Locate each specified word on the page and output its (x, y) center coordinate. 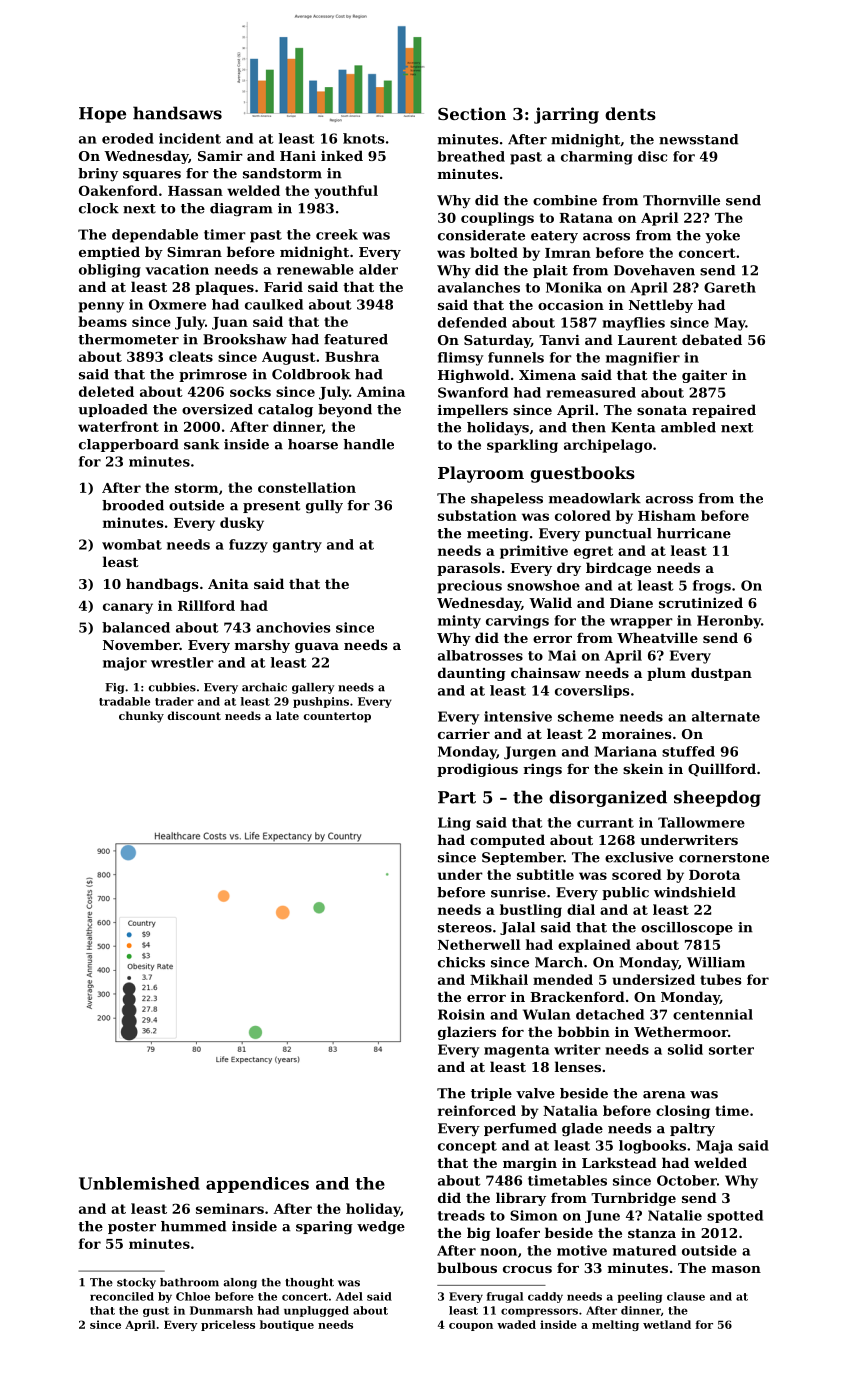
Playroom (481, 474)
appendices (257, 1185)
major (125, 664)
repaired (724, 411)
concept (467, 1147)
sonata (662, 410)
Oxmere (177, 304)
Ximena (547, 375)
